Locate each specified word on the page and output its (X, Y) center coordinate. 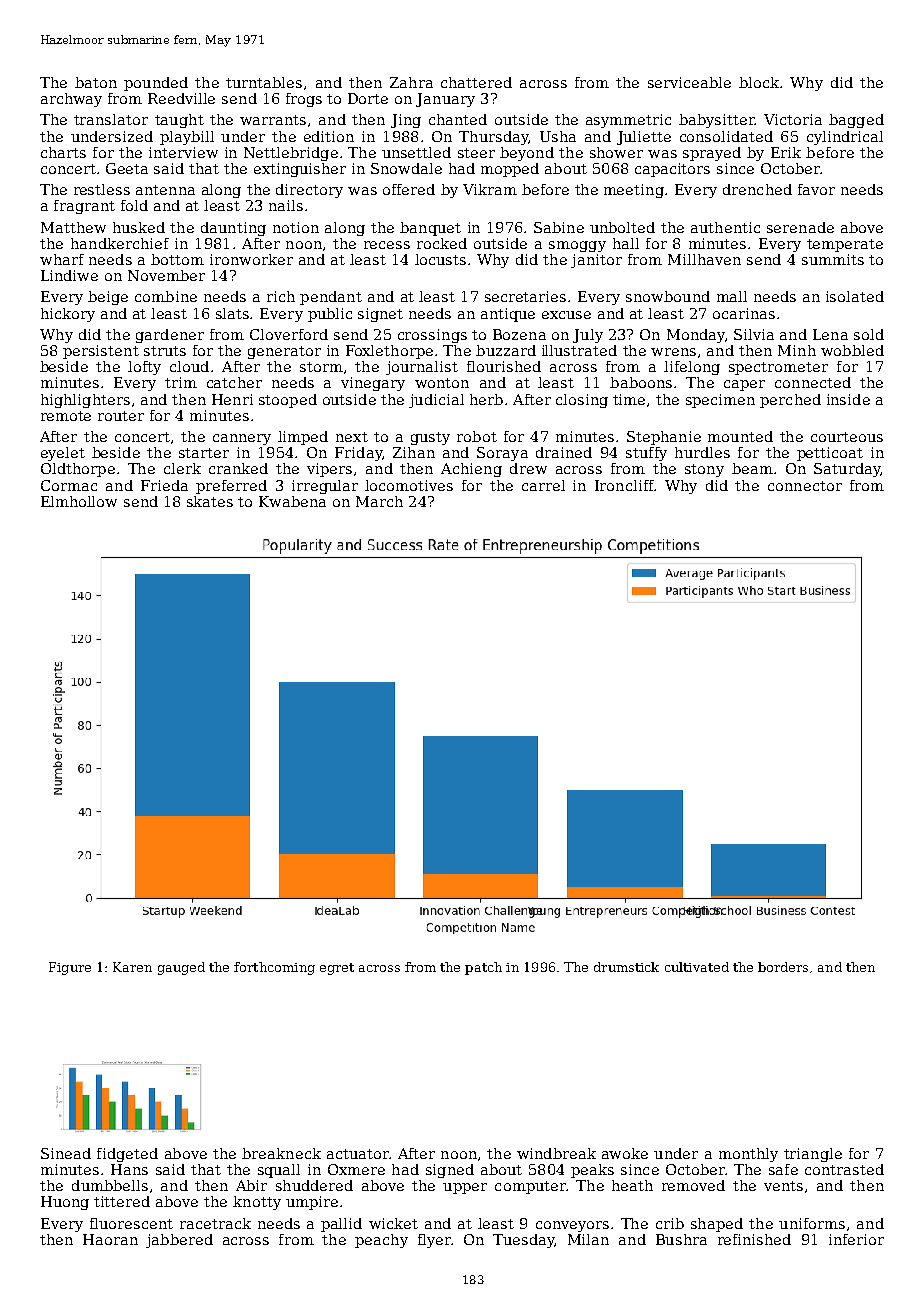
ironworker (251, 259)
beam (752, 468)
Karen (132, 967)
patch (483, 968)
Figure (70, 968)
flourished (504, 366)
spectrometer (778, 368)
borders (783, 967)
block (759, 82)
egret (337, 969)
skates (210, 501)
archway (71, 100)
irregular (325, 487)
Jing (406, 121)
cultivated (697, 967)
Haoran (110, 1239)
